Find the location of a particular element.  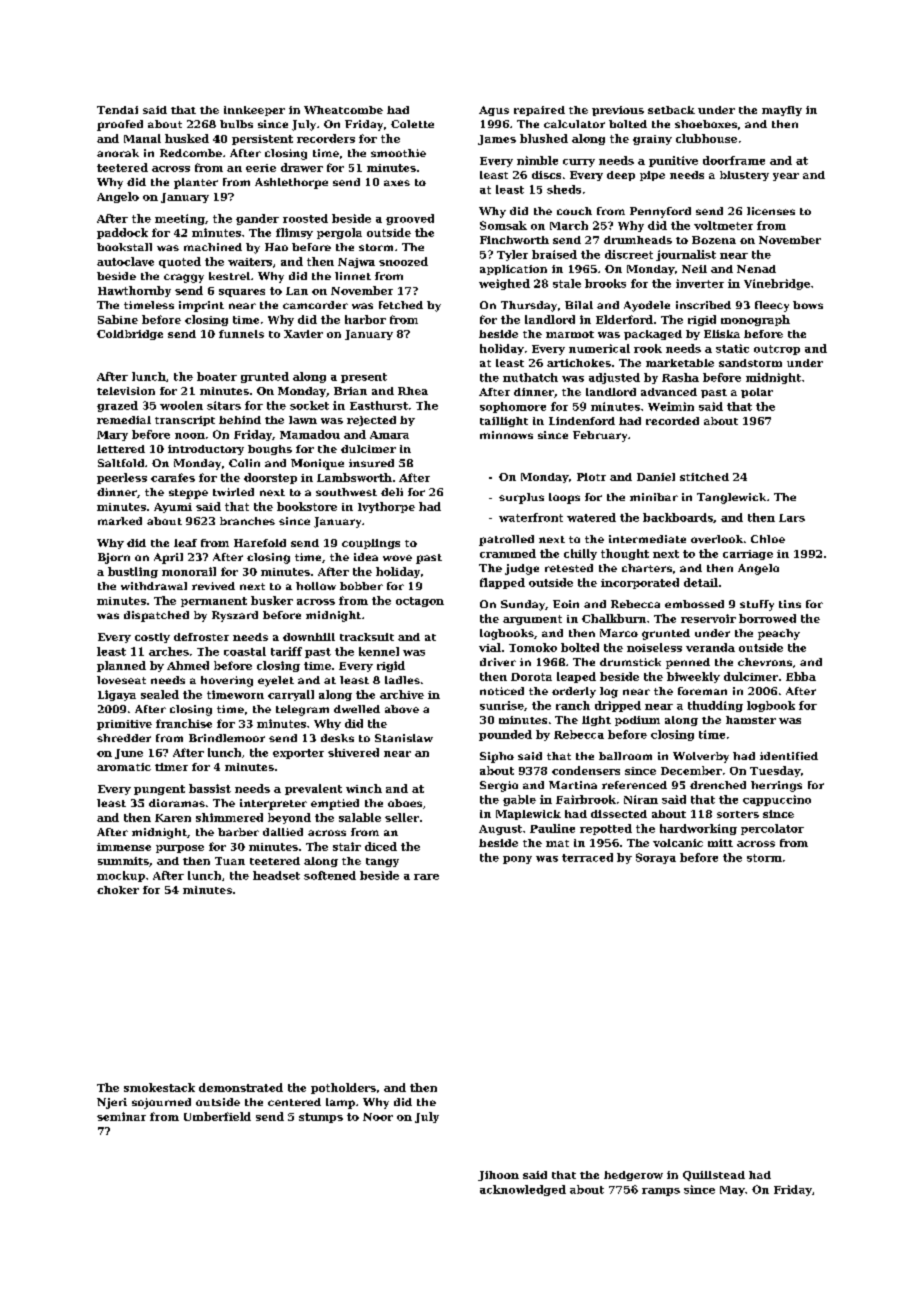

stumps is located at coordinates (321, 1118).
